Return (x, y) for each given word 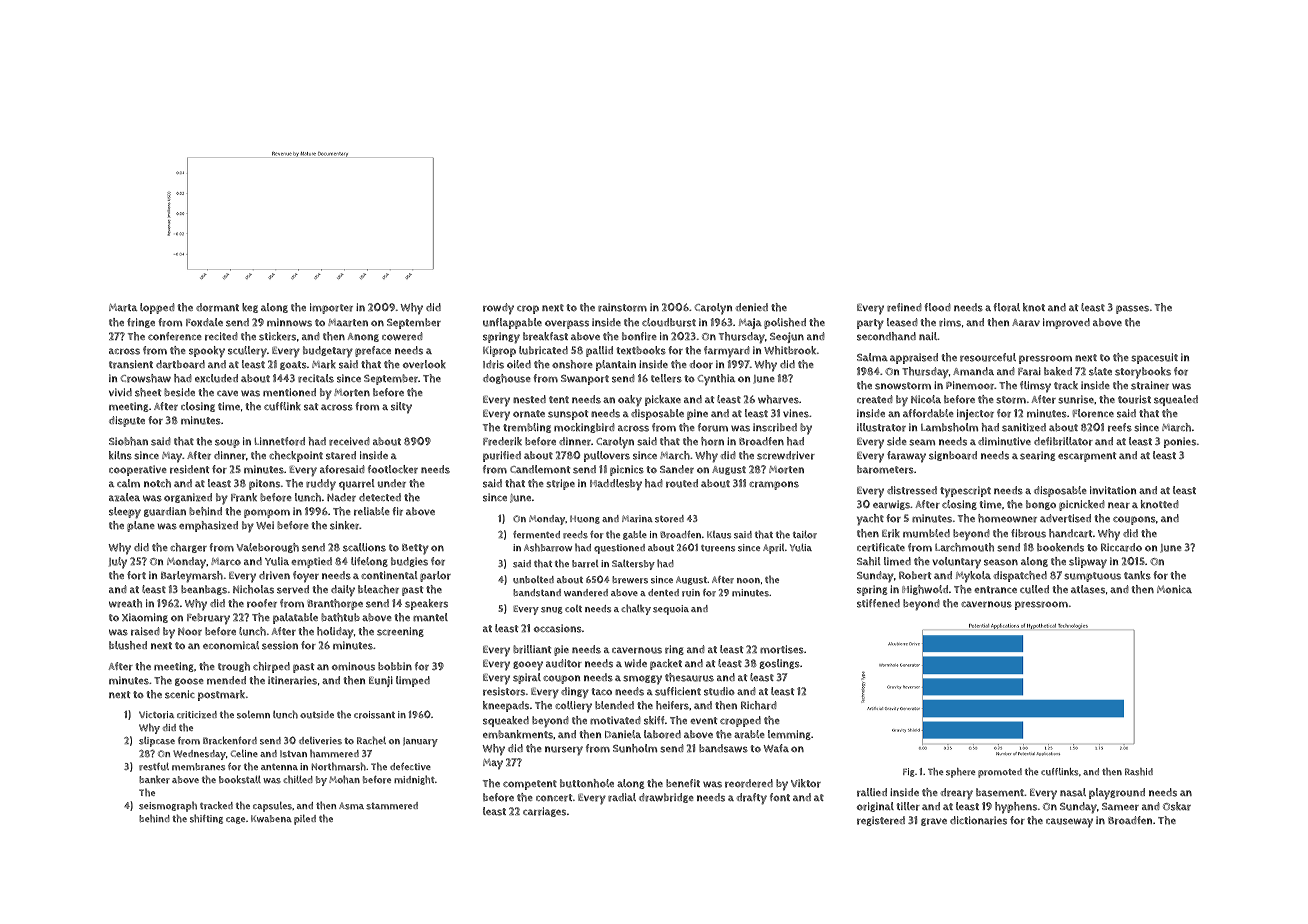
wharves (778, 399)
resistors (504, 691)
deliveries (320, 741)
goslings (779, 664)
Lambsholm (949, 427)
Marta (123, 308)
